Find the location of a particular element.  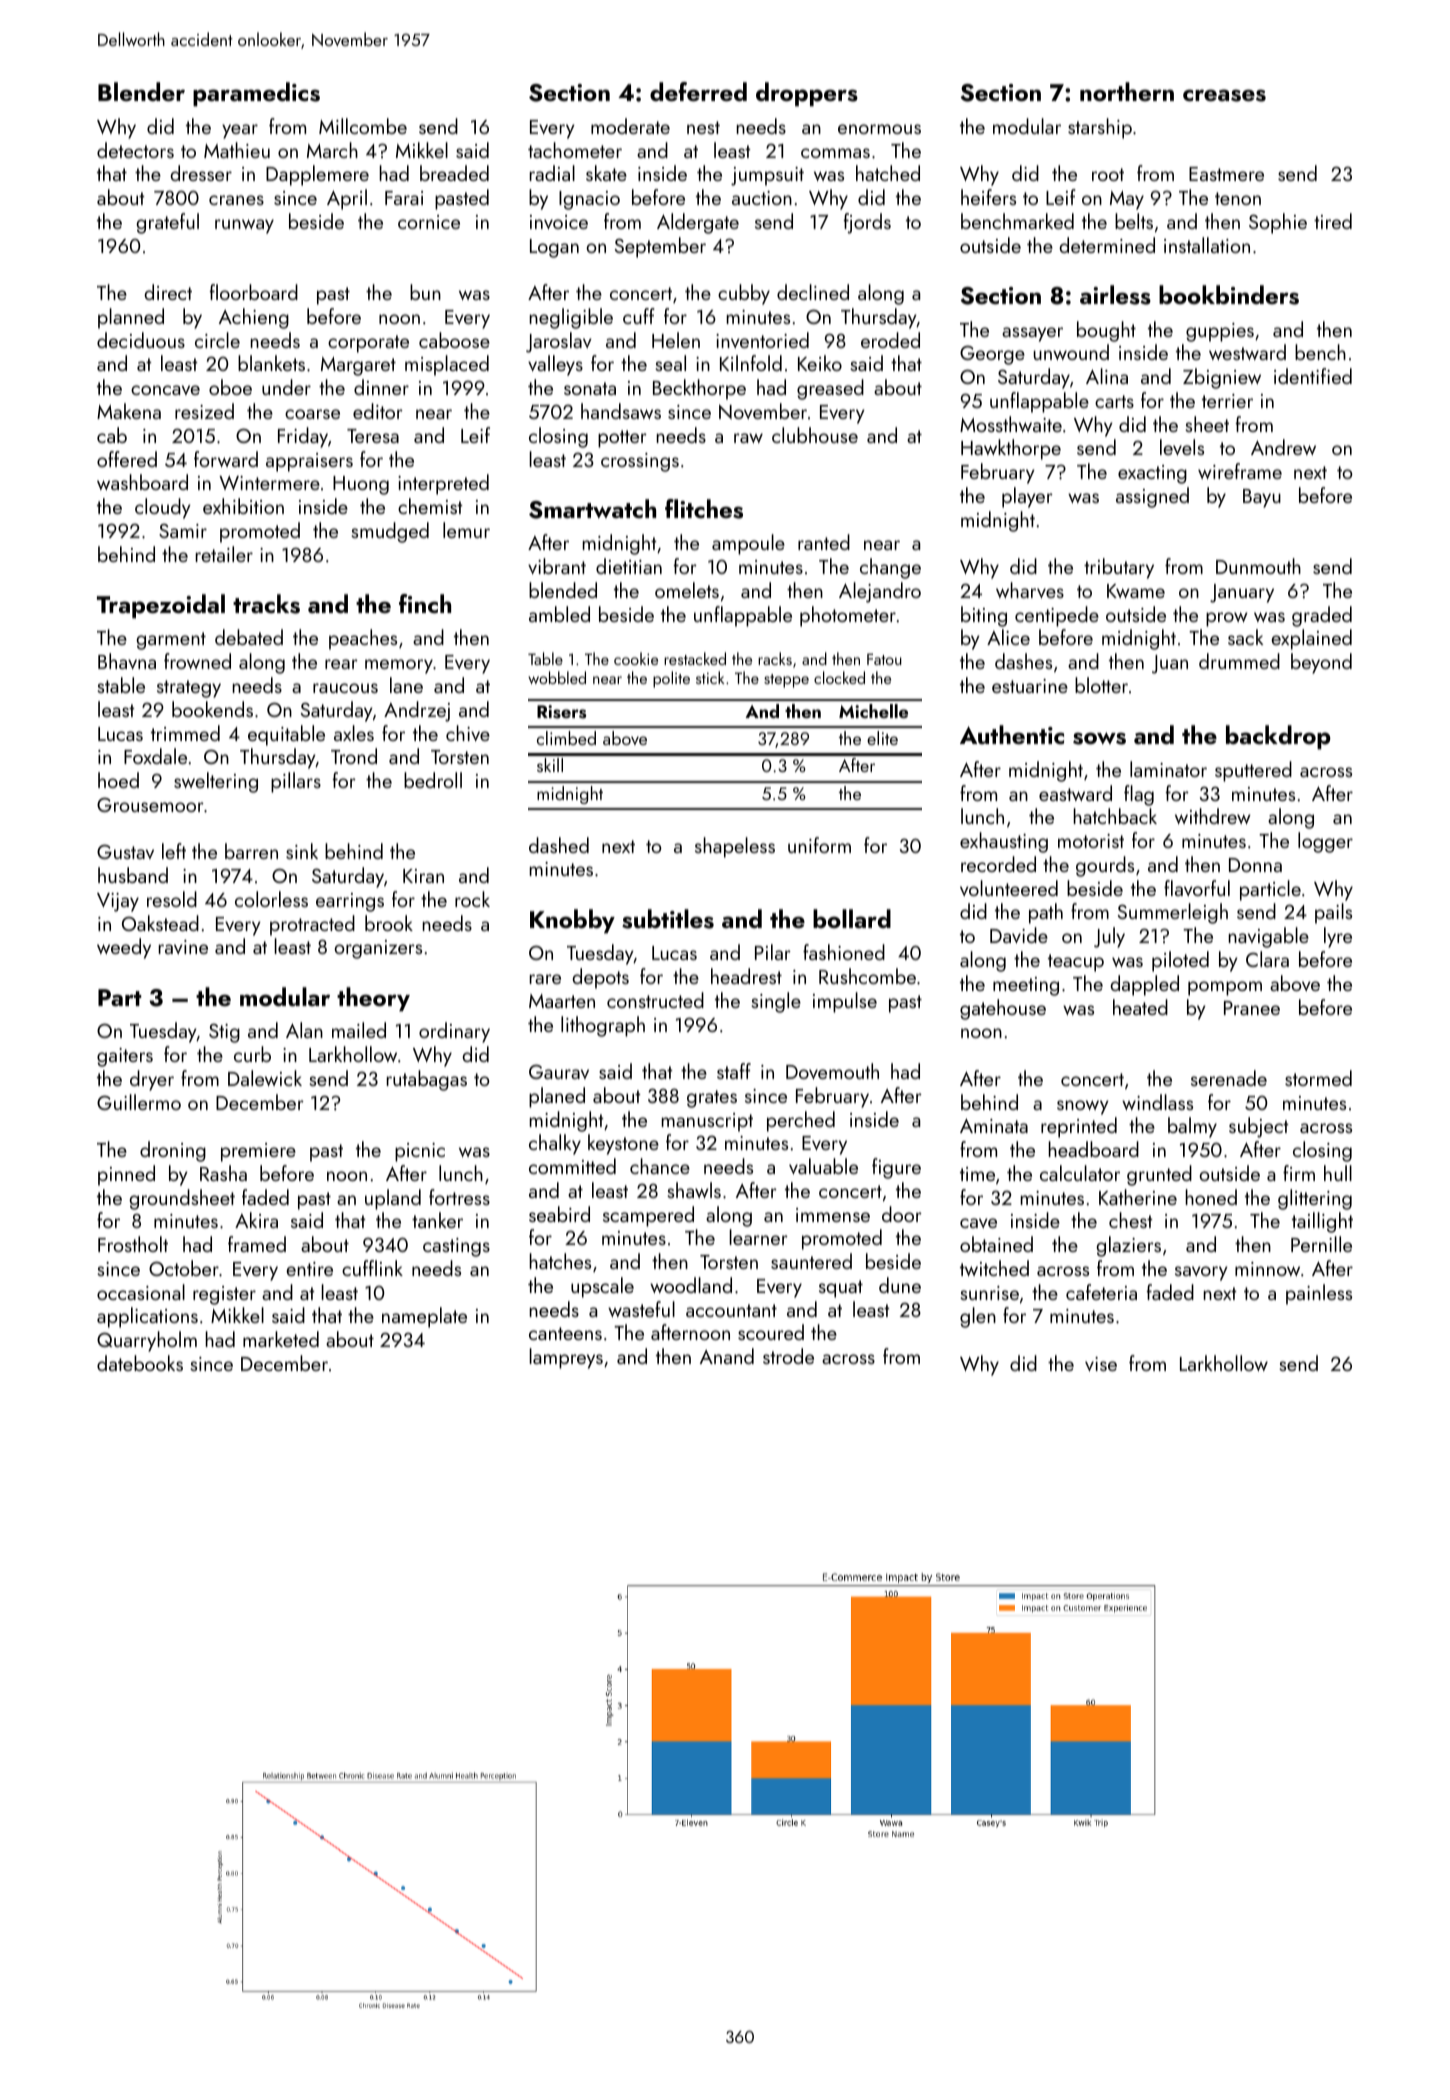

Beckthorpe is located at coordinates (699, 389).
